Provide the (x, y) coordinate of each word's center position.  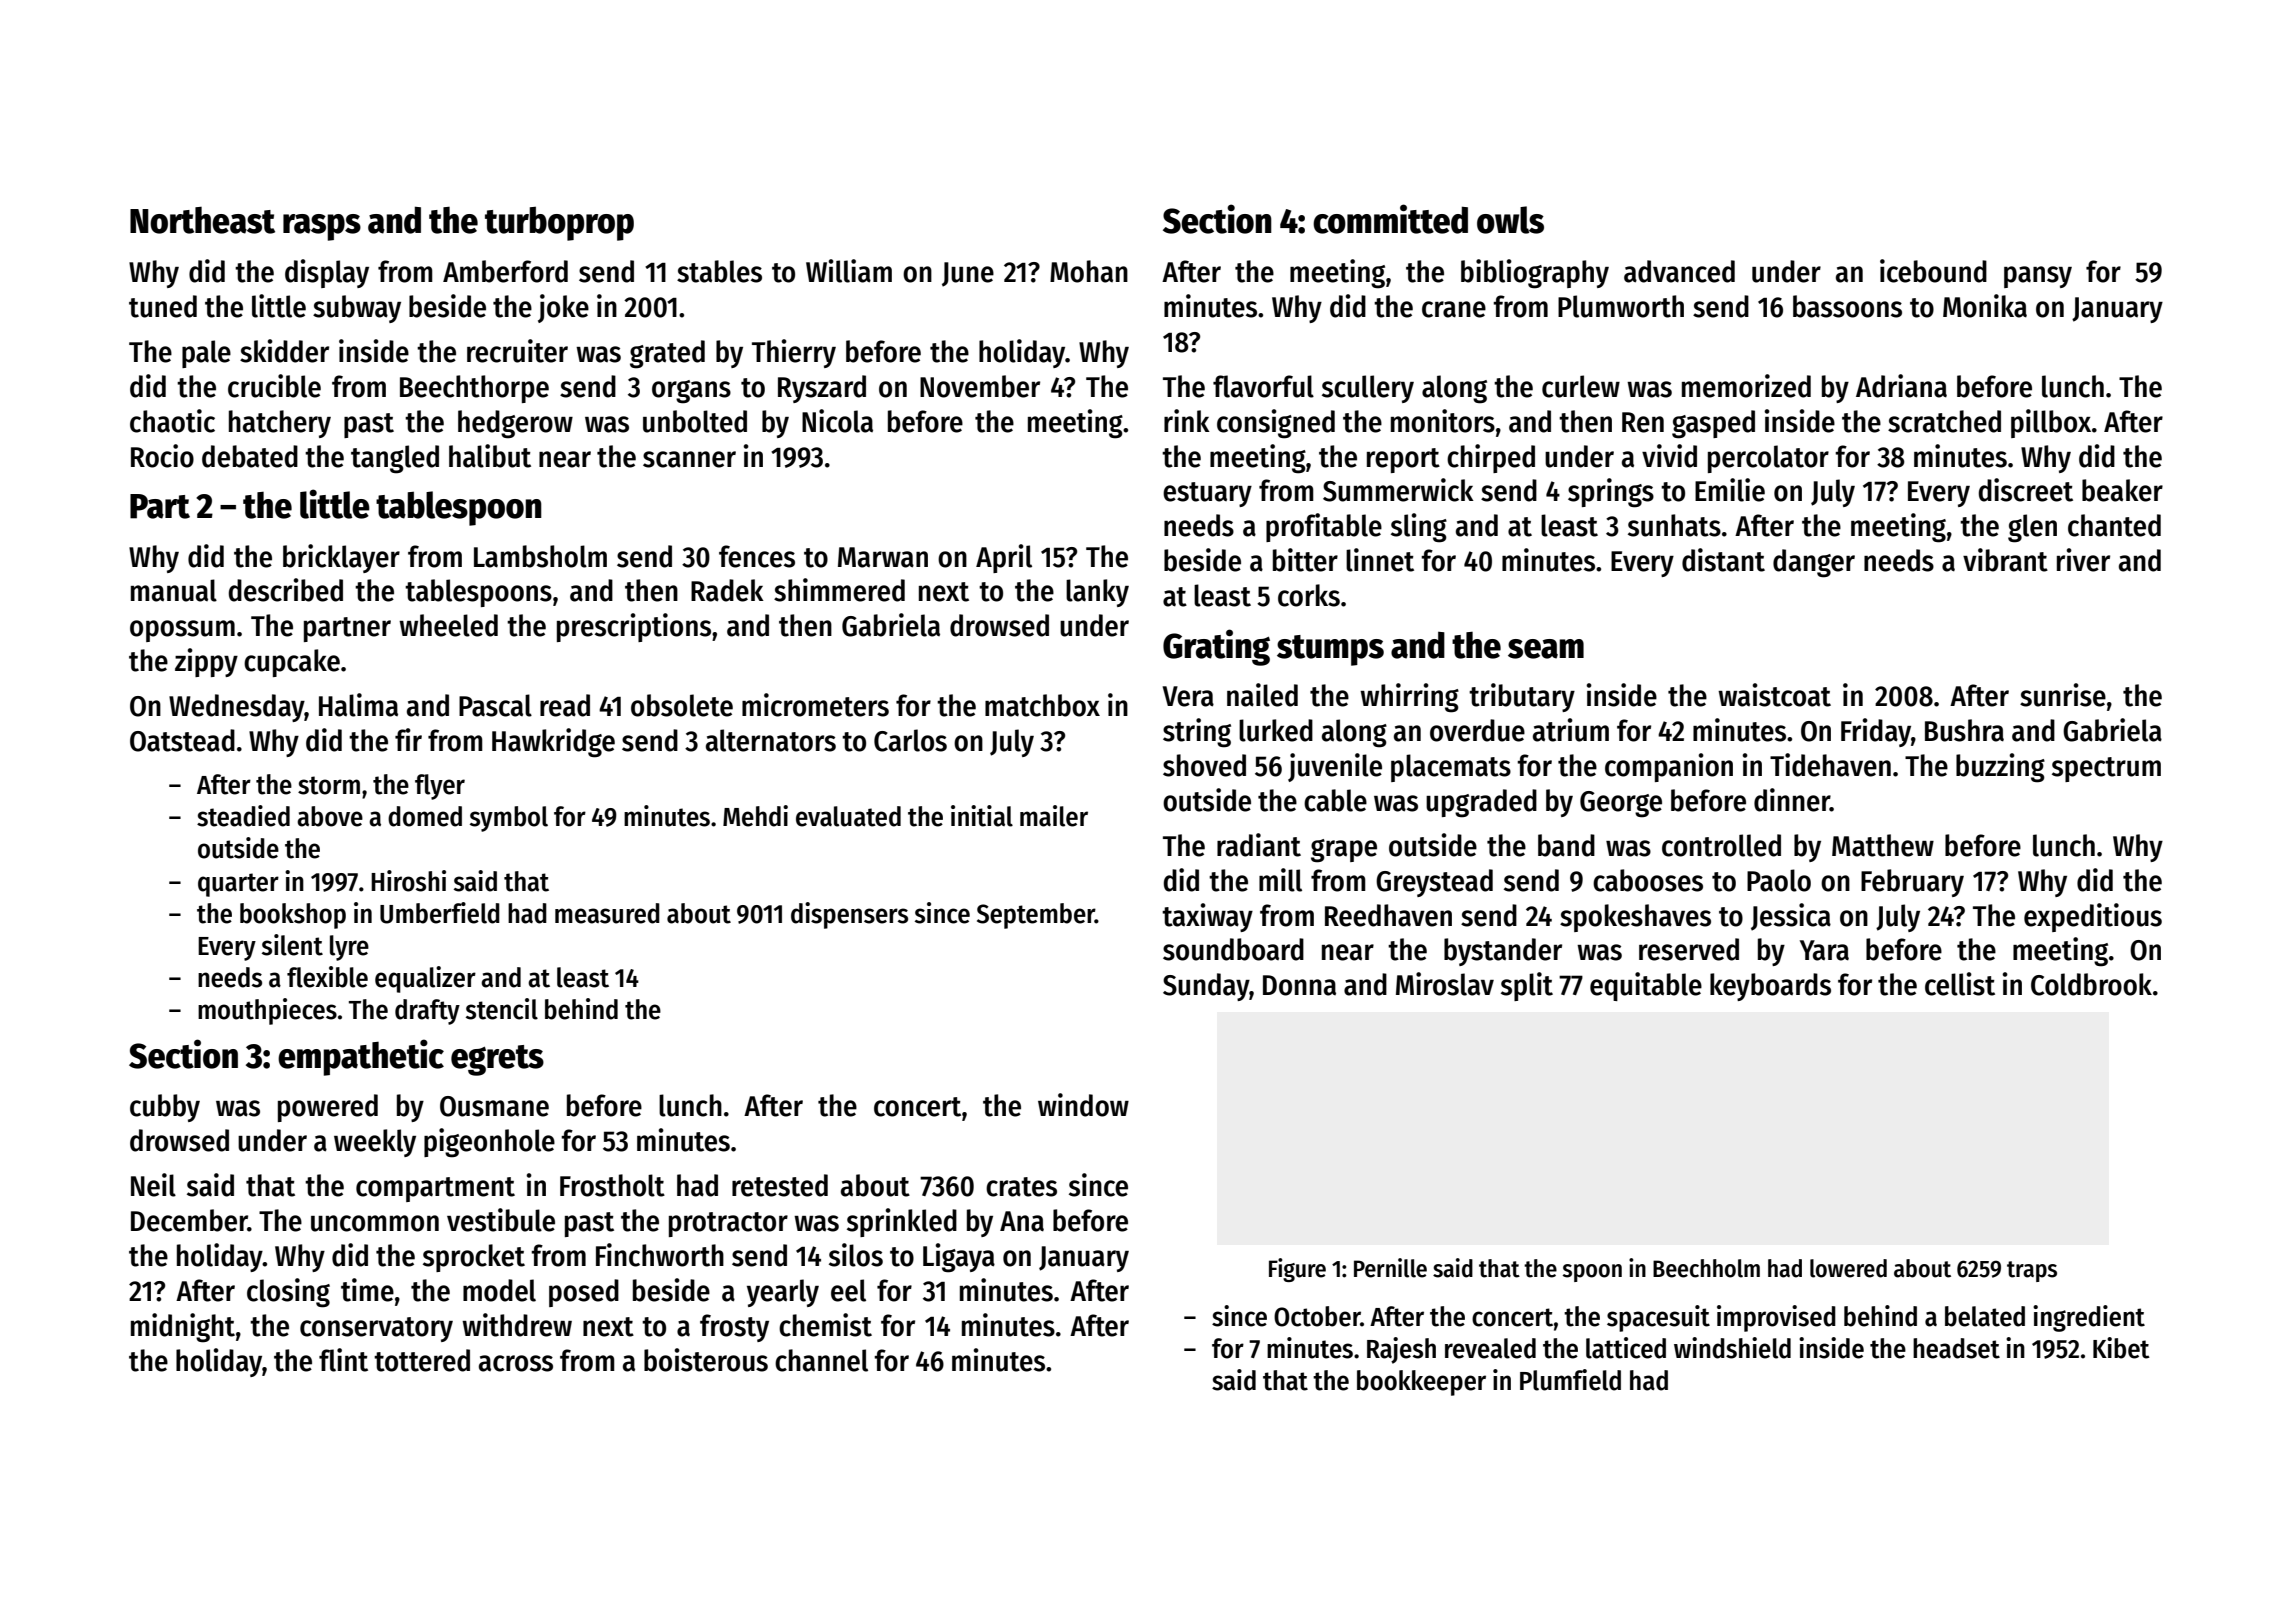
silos (856, 1255)
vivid (1669, 456)
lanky (1097, 593)
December (189, 1220)
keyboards (1770, 987)
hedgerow (515, 424)
